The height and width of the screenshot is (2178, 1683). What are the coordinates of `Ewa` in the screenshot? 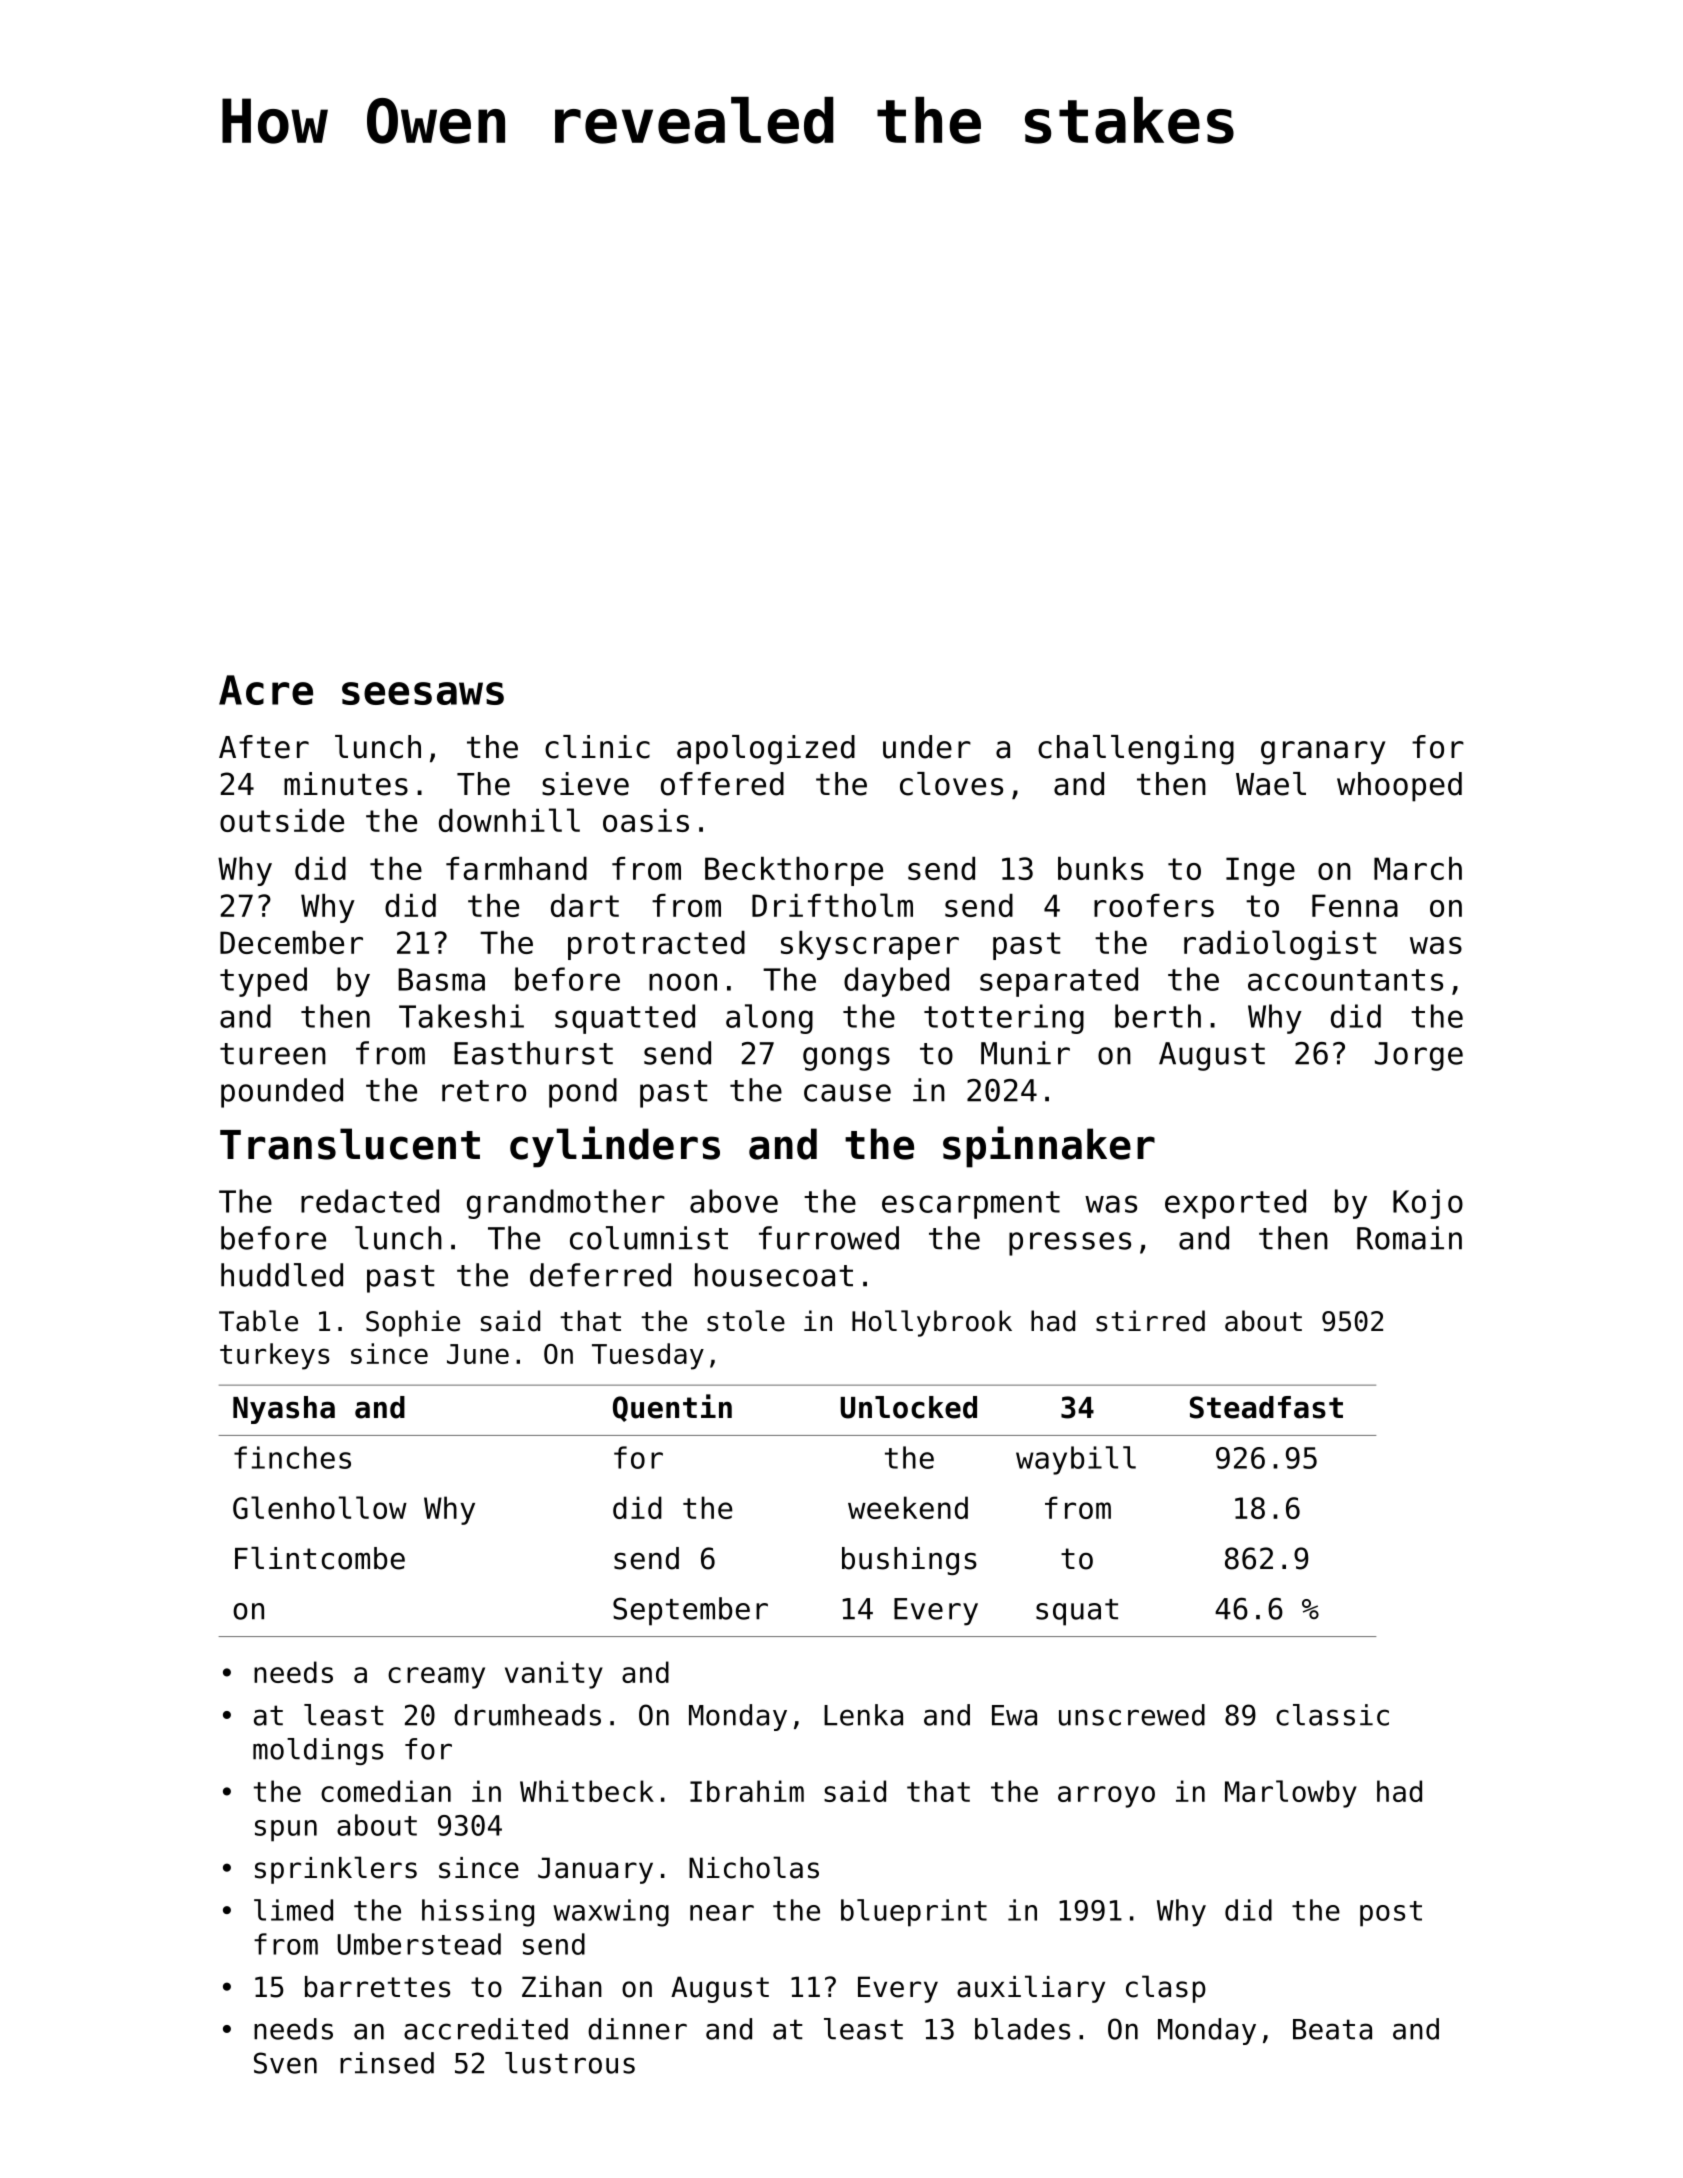 It's located at (1014, 1715).
